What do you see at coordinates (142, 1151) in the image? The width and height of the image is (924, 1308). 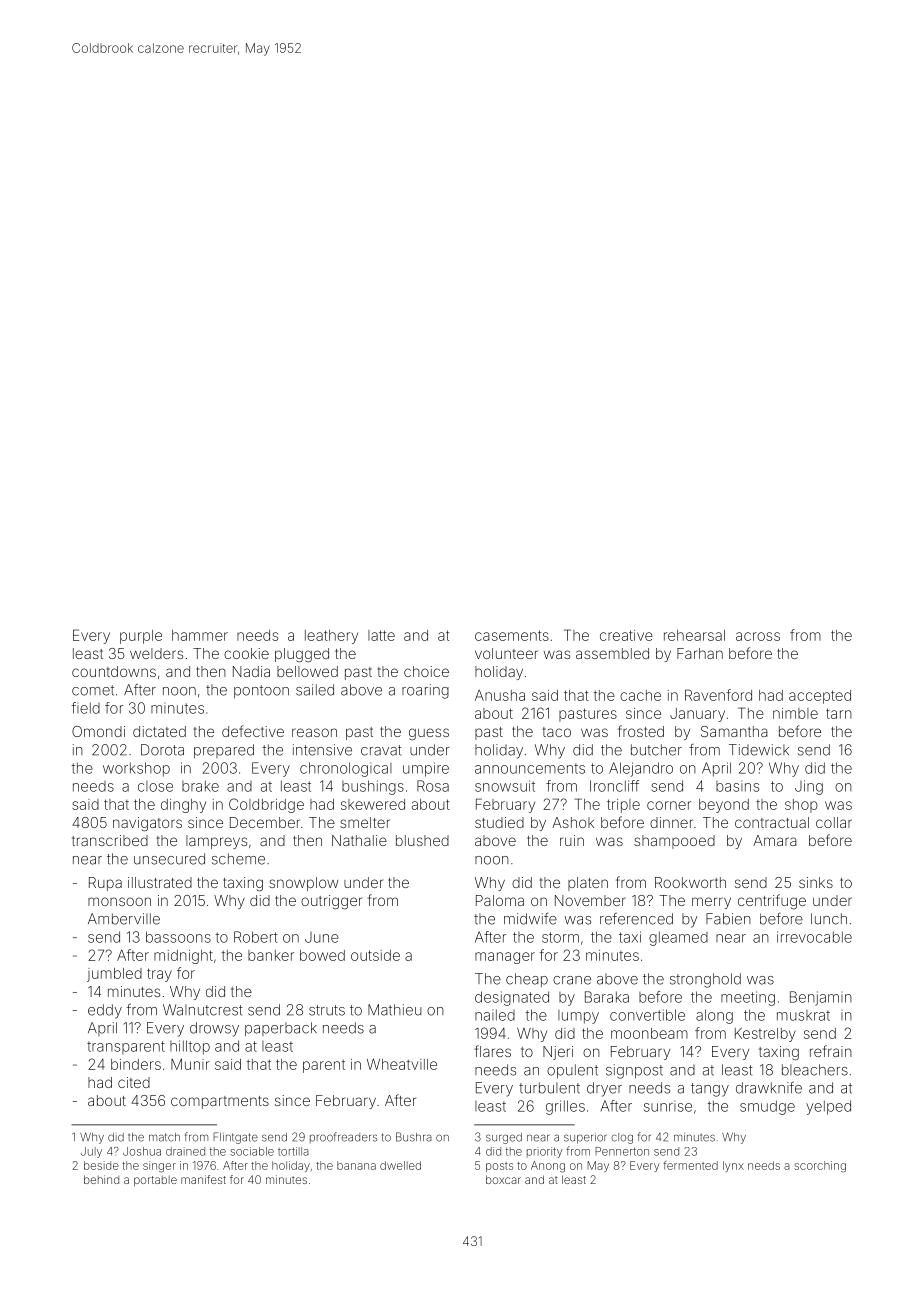 I see `Joshua` at bounding box center [142, 1151].
